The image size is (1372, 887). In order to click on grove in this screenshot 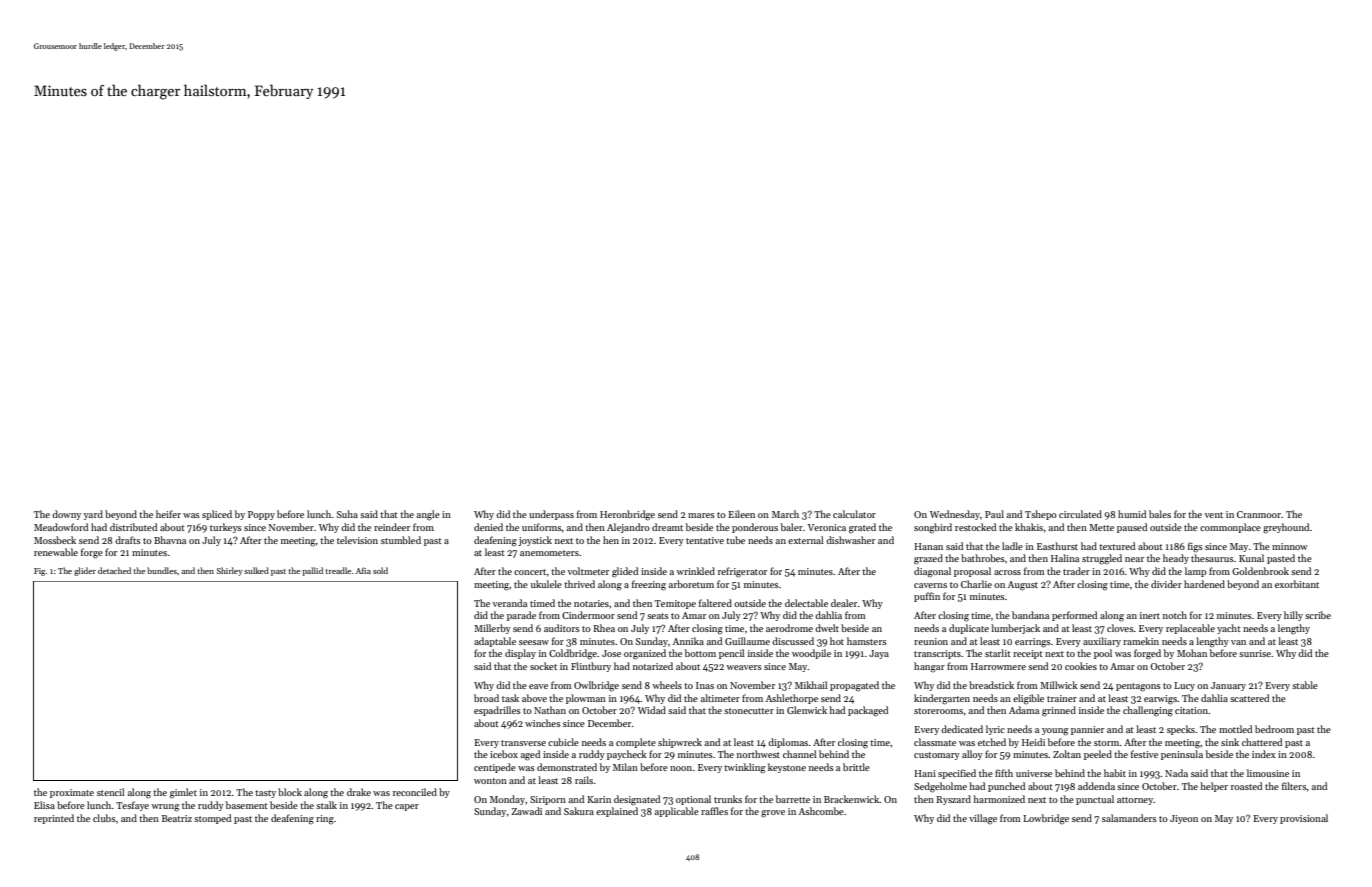, I will do `click(773, 814)`.
